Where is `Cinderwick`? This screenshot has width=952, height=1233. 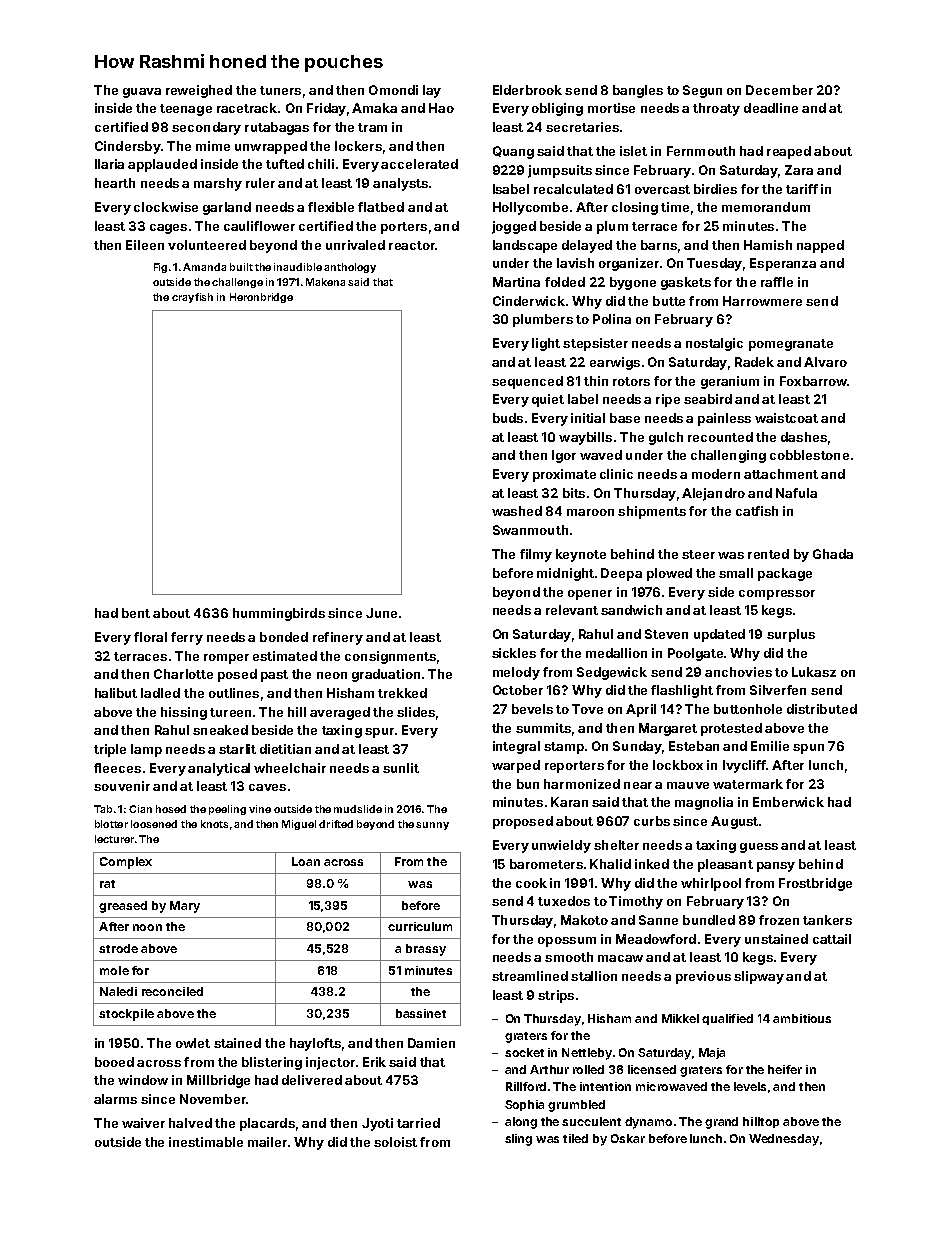 Cinderwick is located at coordinates (529, 301).
